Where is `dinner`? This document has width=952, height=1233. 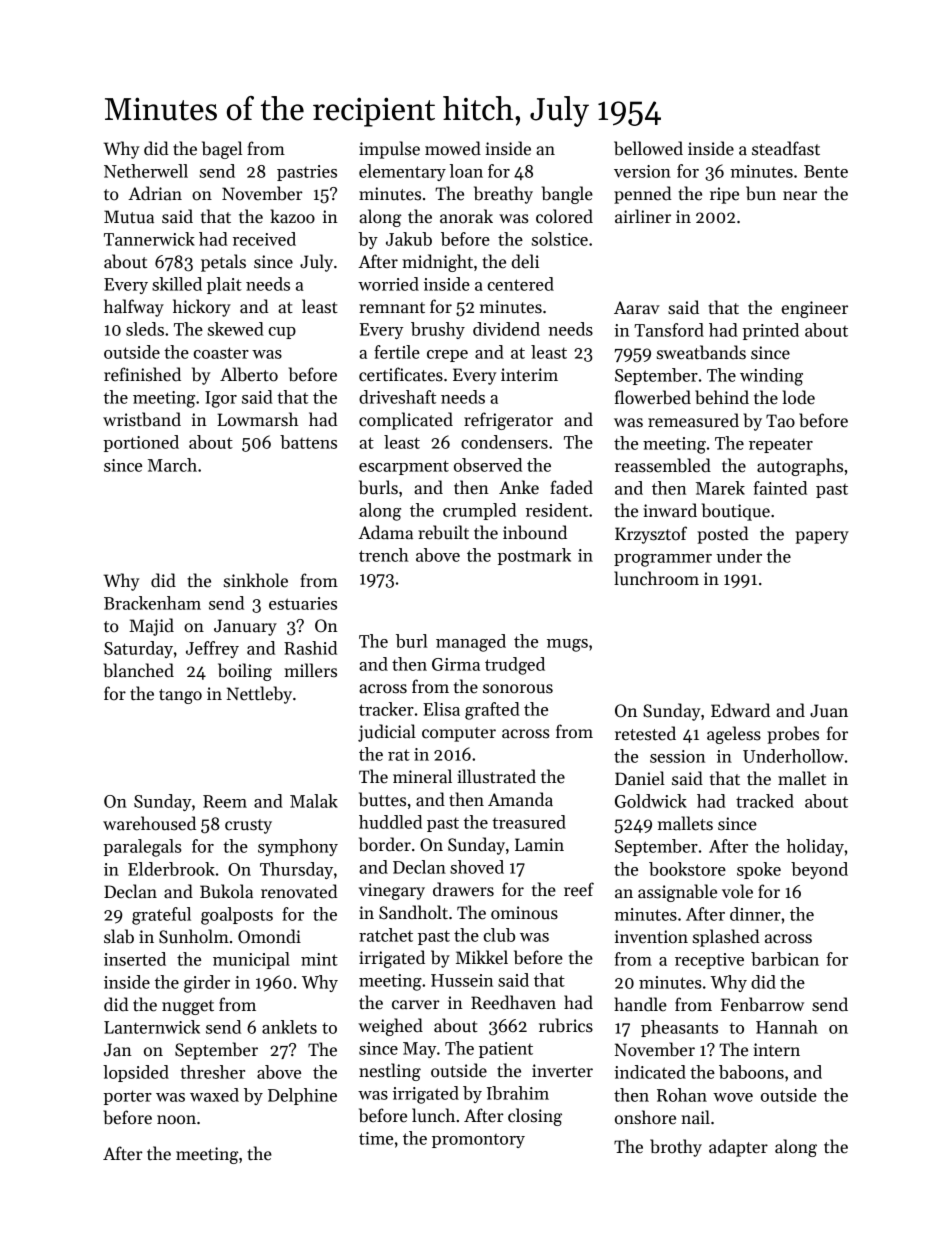 dinner is located at coordinates (755, 914).
